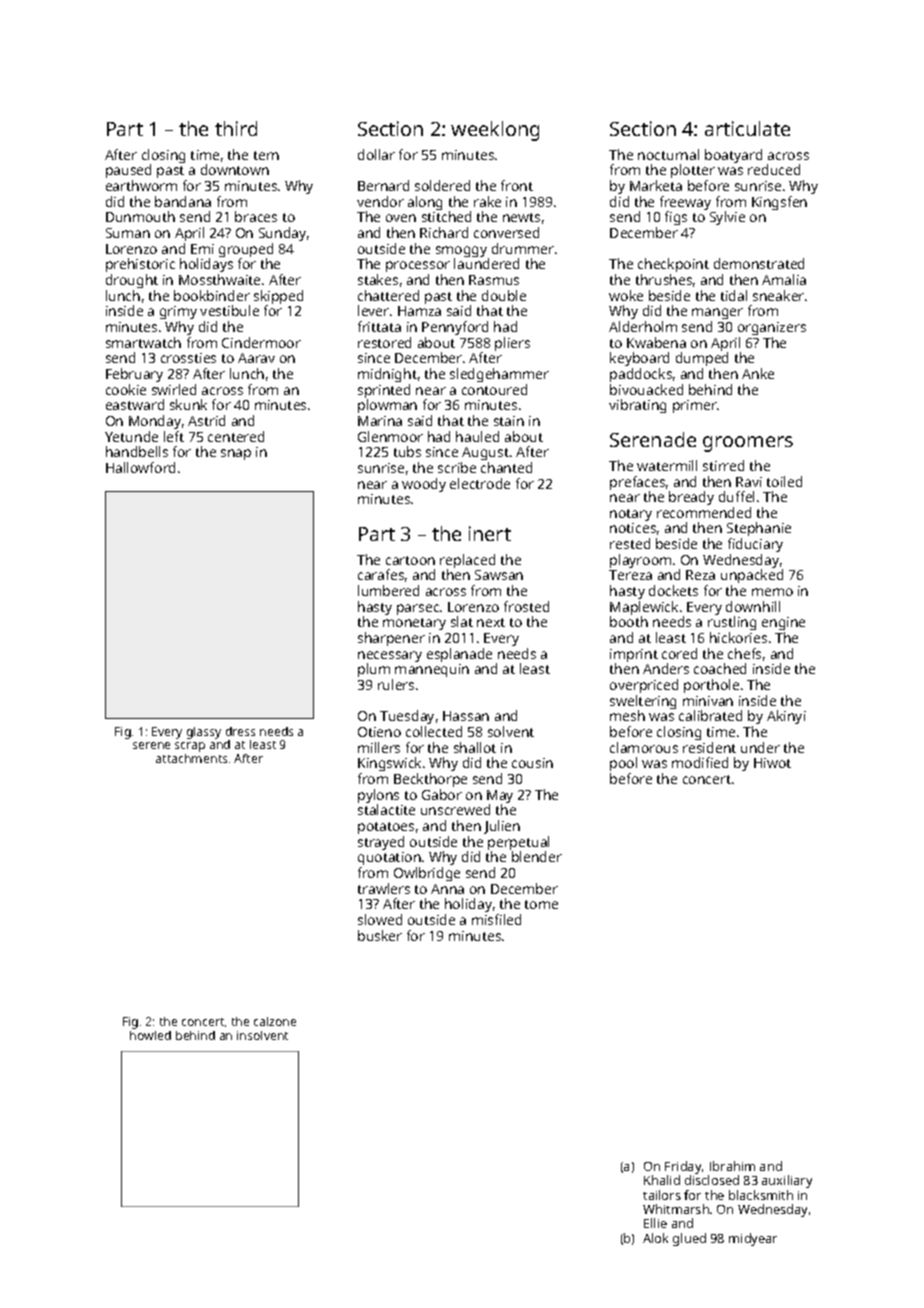 This document has width=924, height=1308. Describe the element at coordinates (236, 436) in the document. I see `centered` at that location.
